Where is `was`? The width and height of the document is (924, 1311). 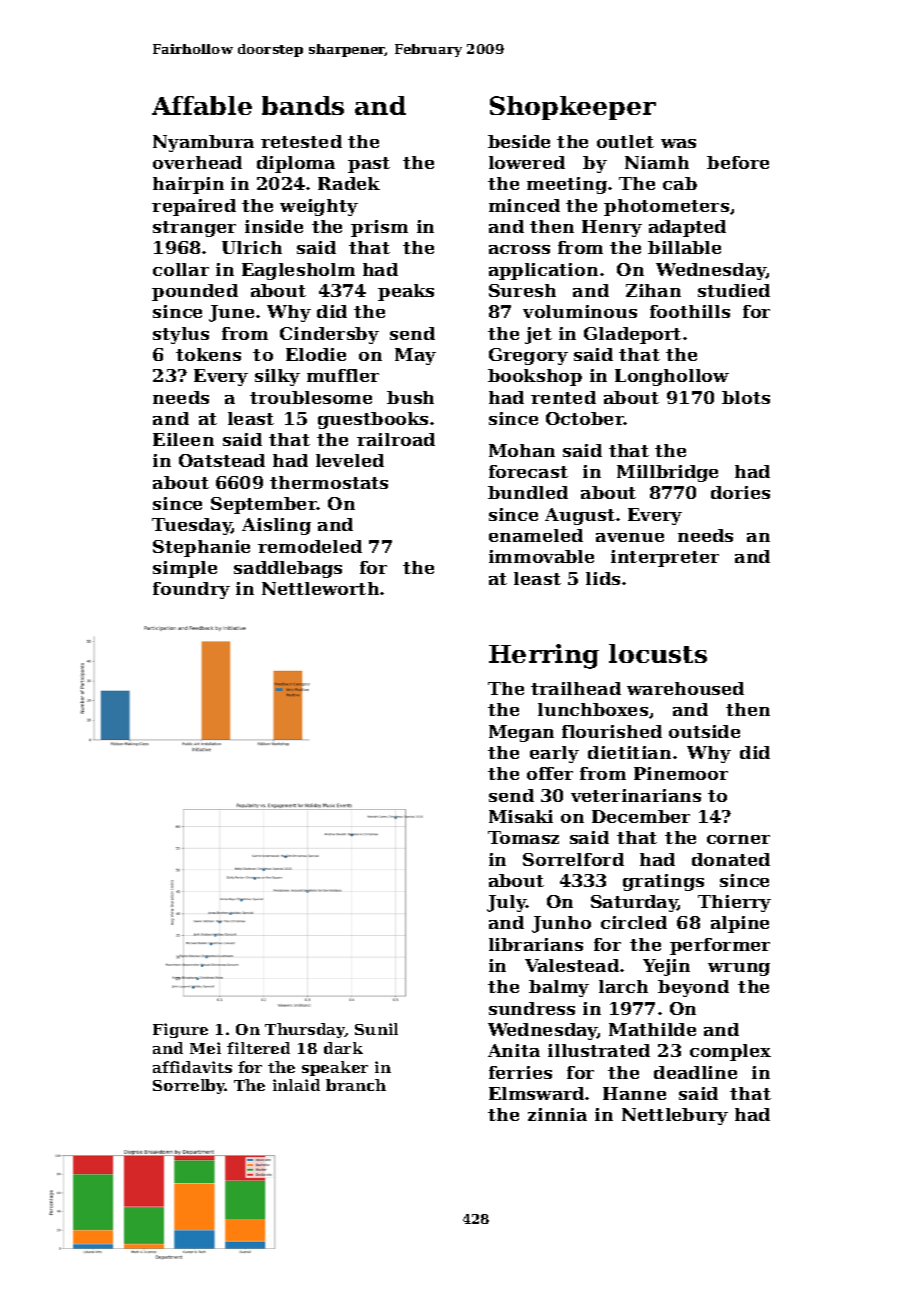
was is located at coordinates (678, 143).
